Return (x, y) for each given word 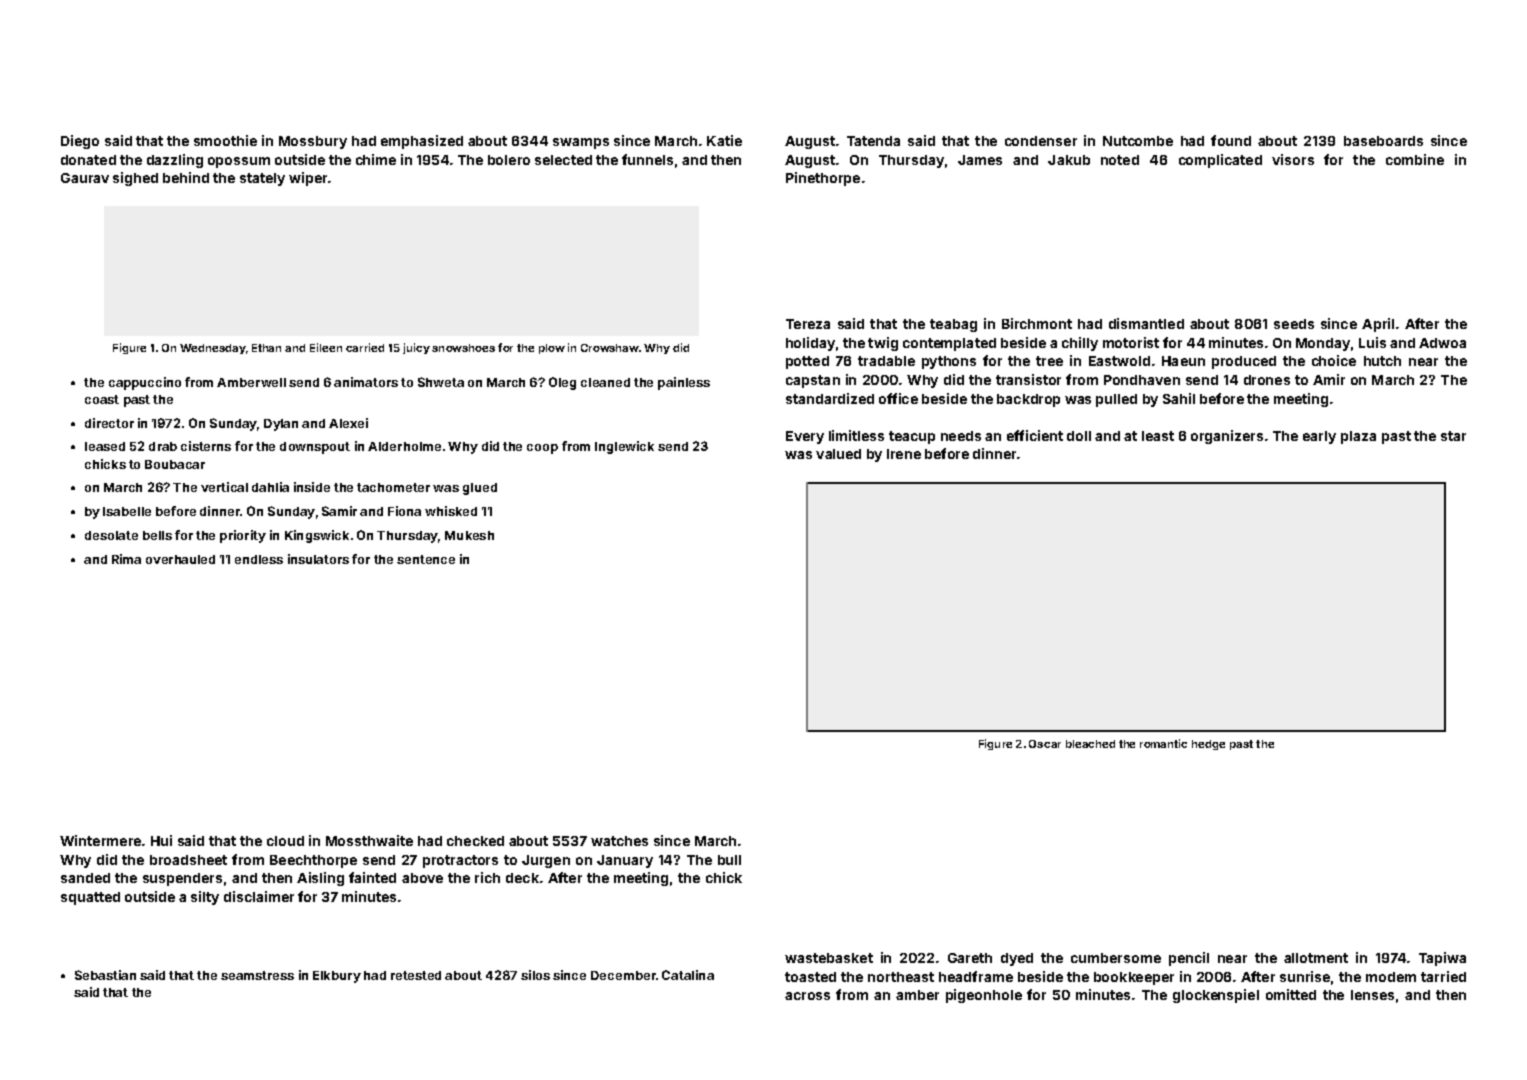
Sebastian (105, 975)
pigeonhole (984, 996)
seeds (1294, 324)
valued (838, 454)
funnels (647, 159)
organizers (1227, 437)
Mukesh (469, 535)
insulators (318, 559)
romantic (1163, 743)
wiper (308, 179)
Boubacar (175, 464)
